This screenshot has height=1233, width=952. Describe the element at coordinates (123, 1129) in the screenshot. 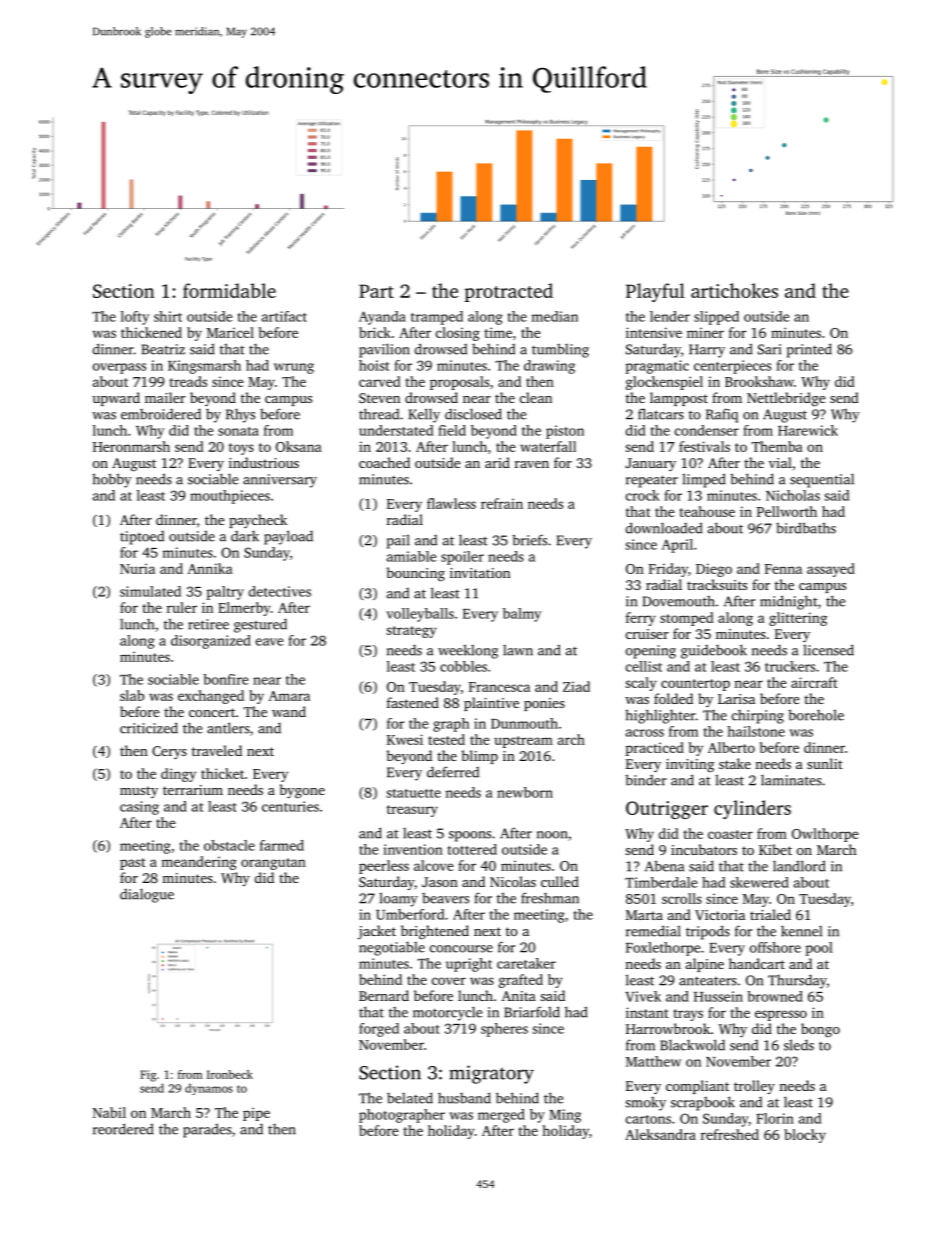

I see `reordered` at that location.
